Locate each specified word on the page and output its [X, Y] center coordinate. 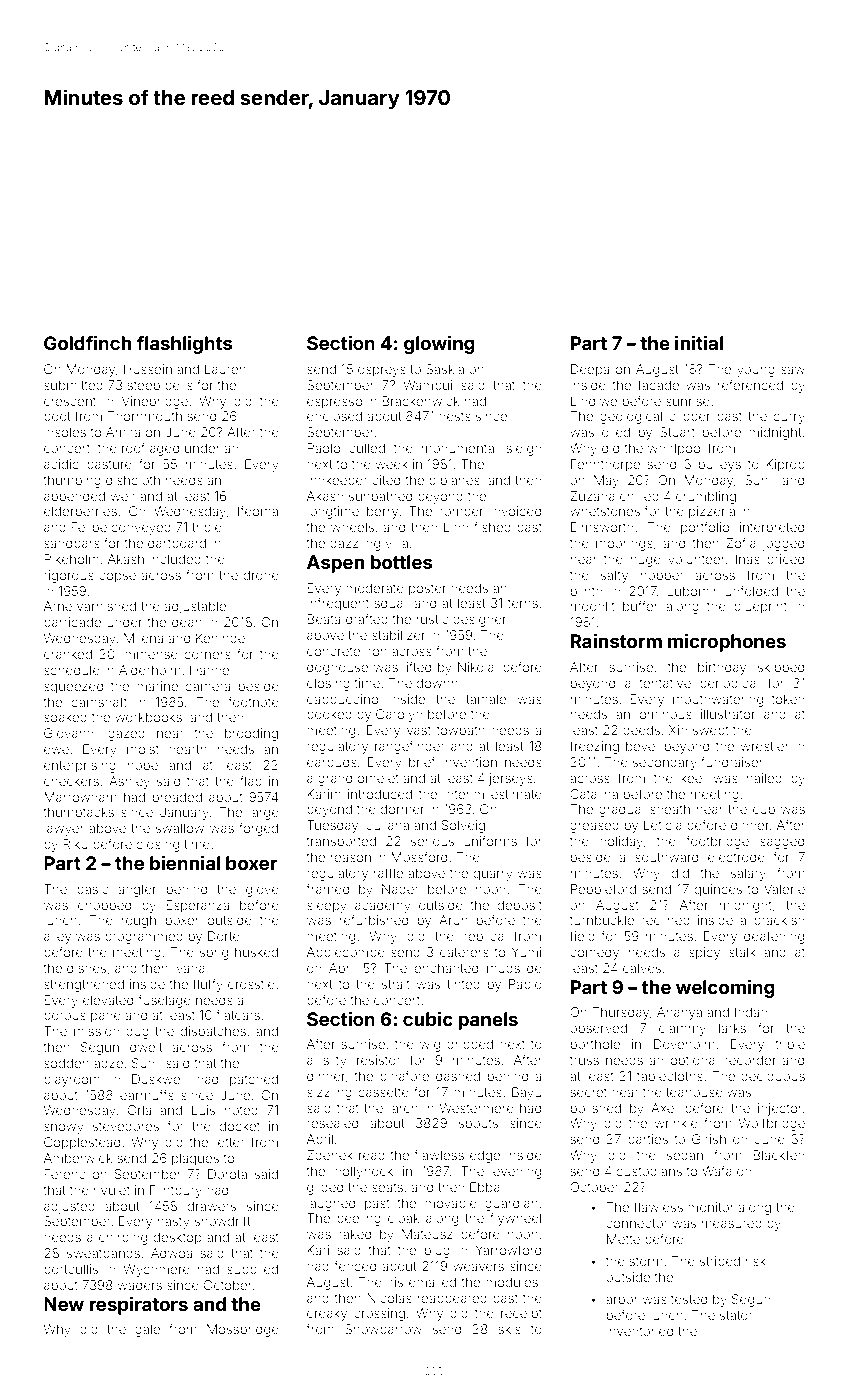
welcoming [725, 988]
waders [139, 1285]
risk [756, 1261]
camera [207, 687]
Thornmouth [144, 416]
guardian [511, 1204]
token [788, 699]
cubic [428, 1018]
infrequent [338, 604]
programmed [144, 937]
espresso [334, 403]
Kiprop [785, 465]
